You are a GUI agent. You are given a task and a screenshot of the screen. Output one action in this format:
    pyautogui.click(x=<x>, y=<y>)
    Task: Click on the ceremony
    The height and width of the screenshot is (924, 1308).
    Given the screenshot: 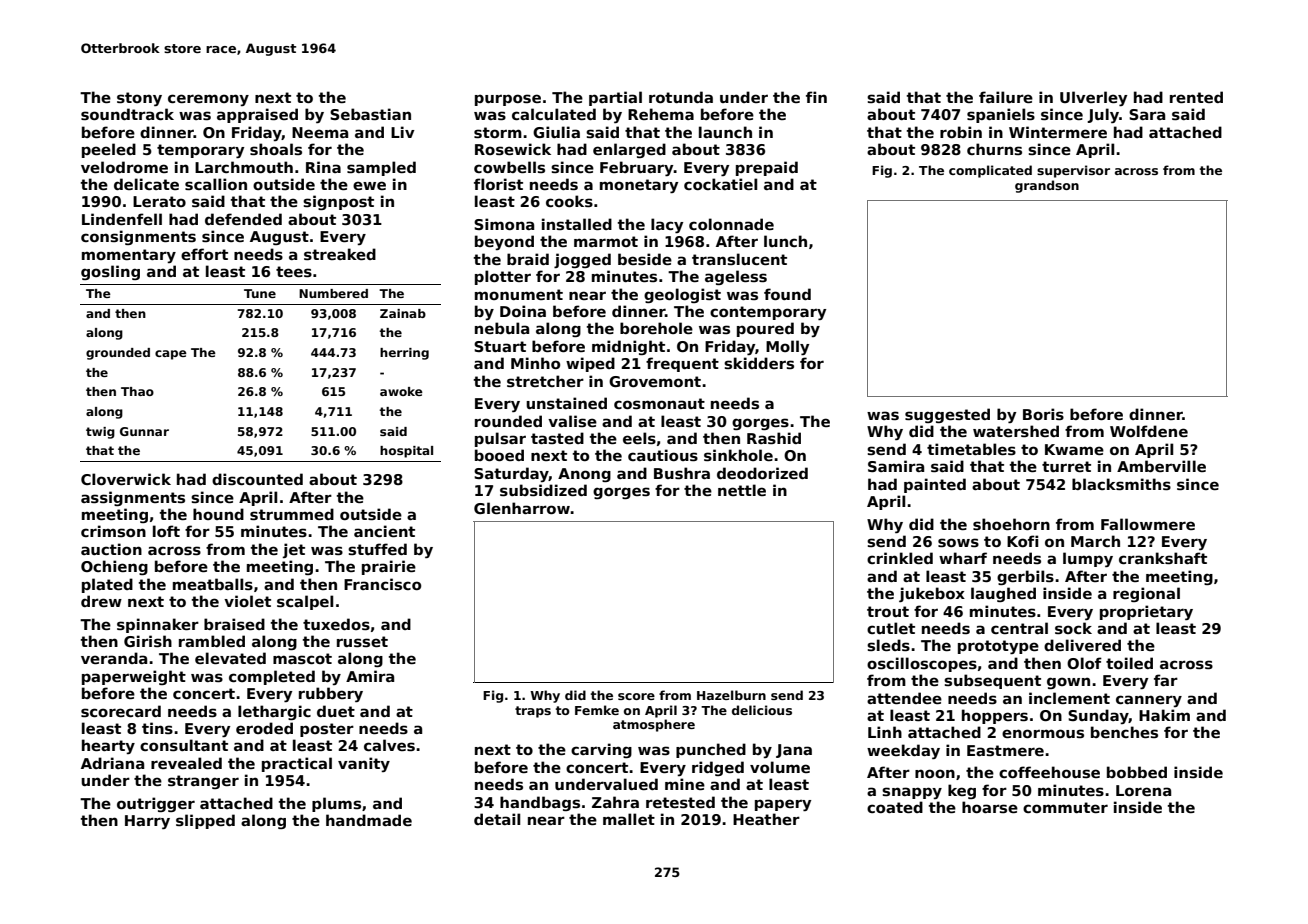 What is the action you would take?
    pyautogui.click(x=208, y=100)
